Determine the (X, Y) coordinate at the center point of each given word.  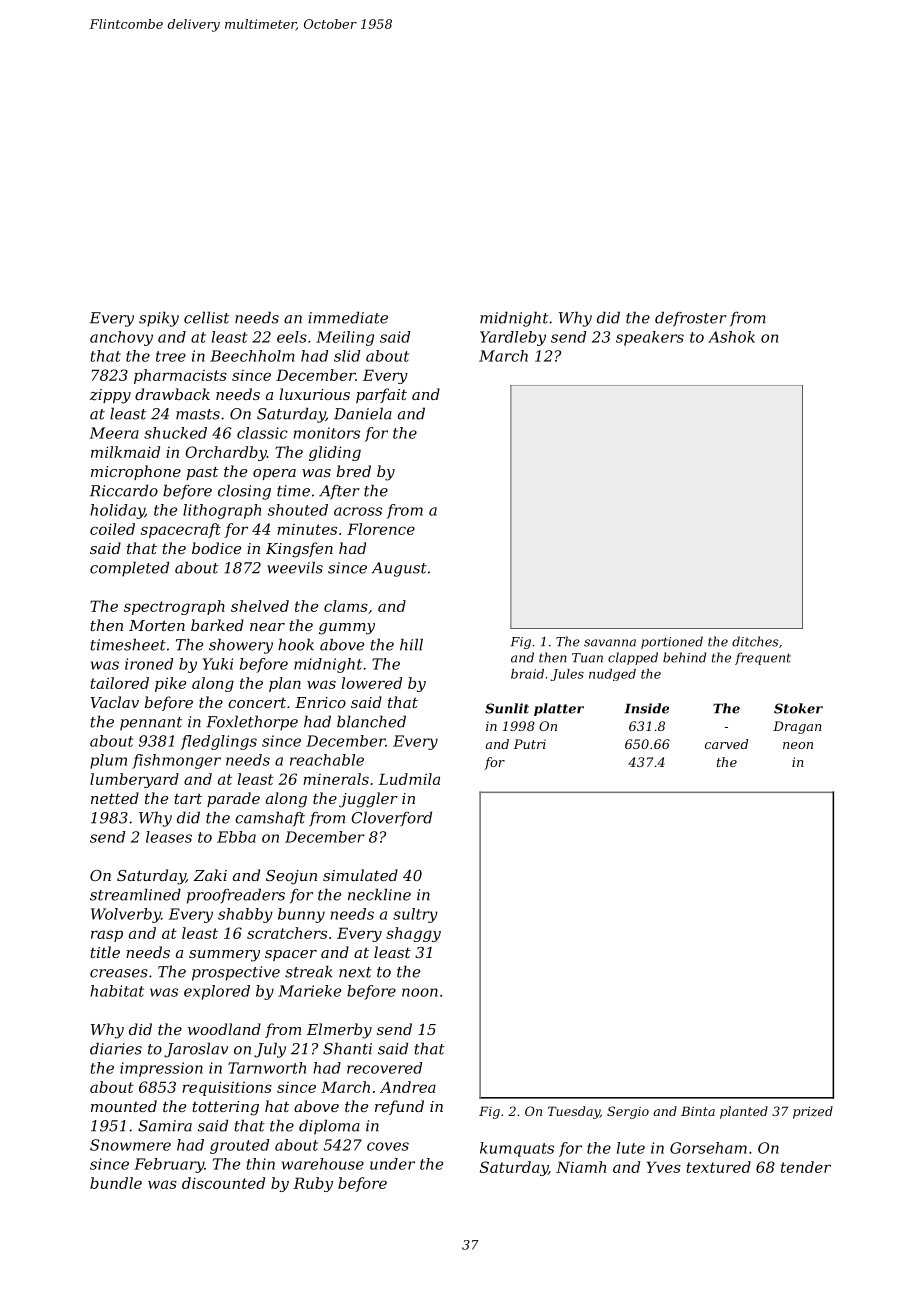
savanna (610, 643)
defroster (691, 319)
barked (217, 625)
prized (813, 1112)
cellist (206, 317)
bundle (116, 1183)
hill (411, 644)
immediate (348, 317)
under (392, 1164)
